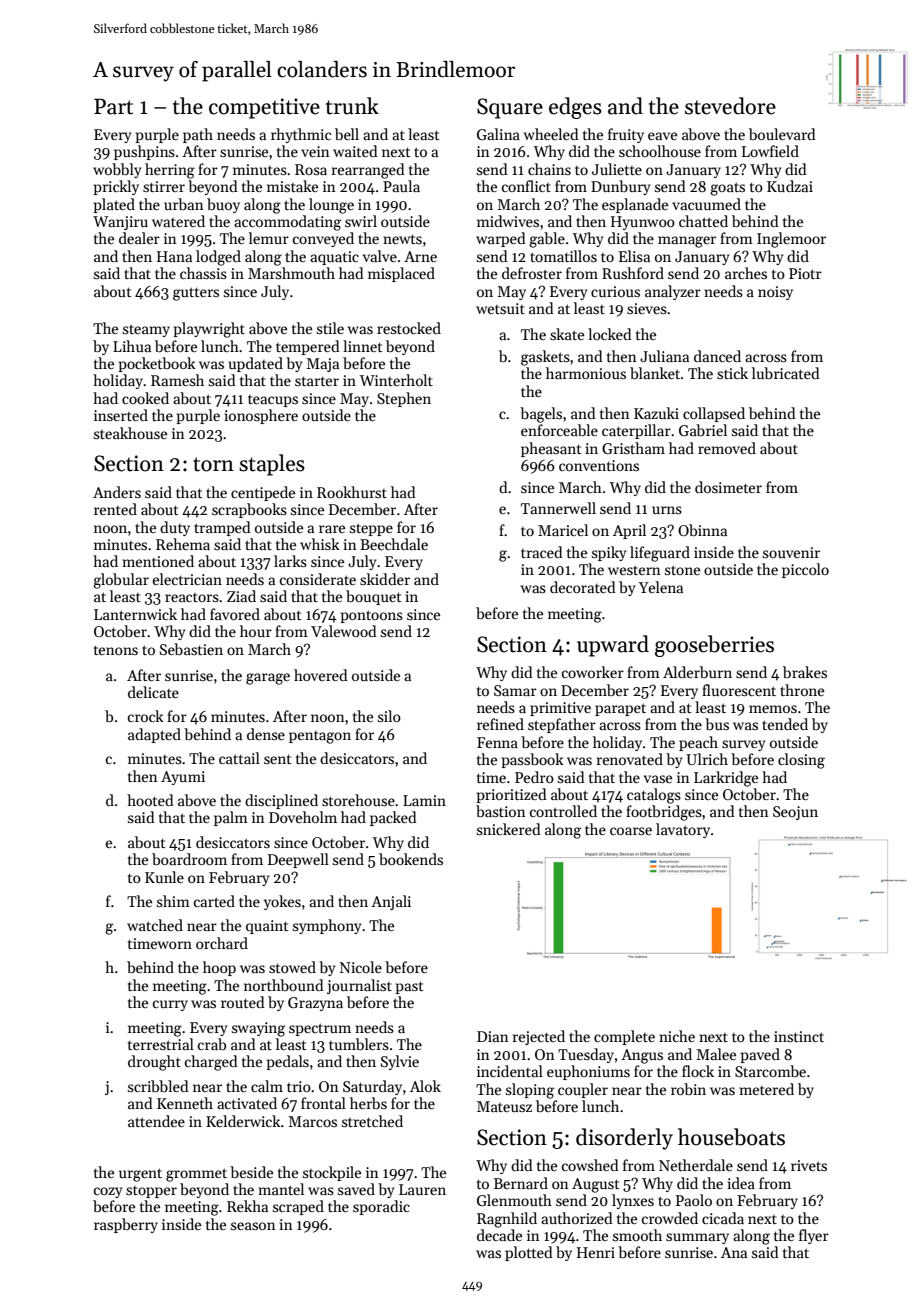 The image size is (924, 1308). What do you see at coordinates (551, 134) in the page?
I see `wheeled` at bounding box center [551, 134].
